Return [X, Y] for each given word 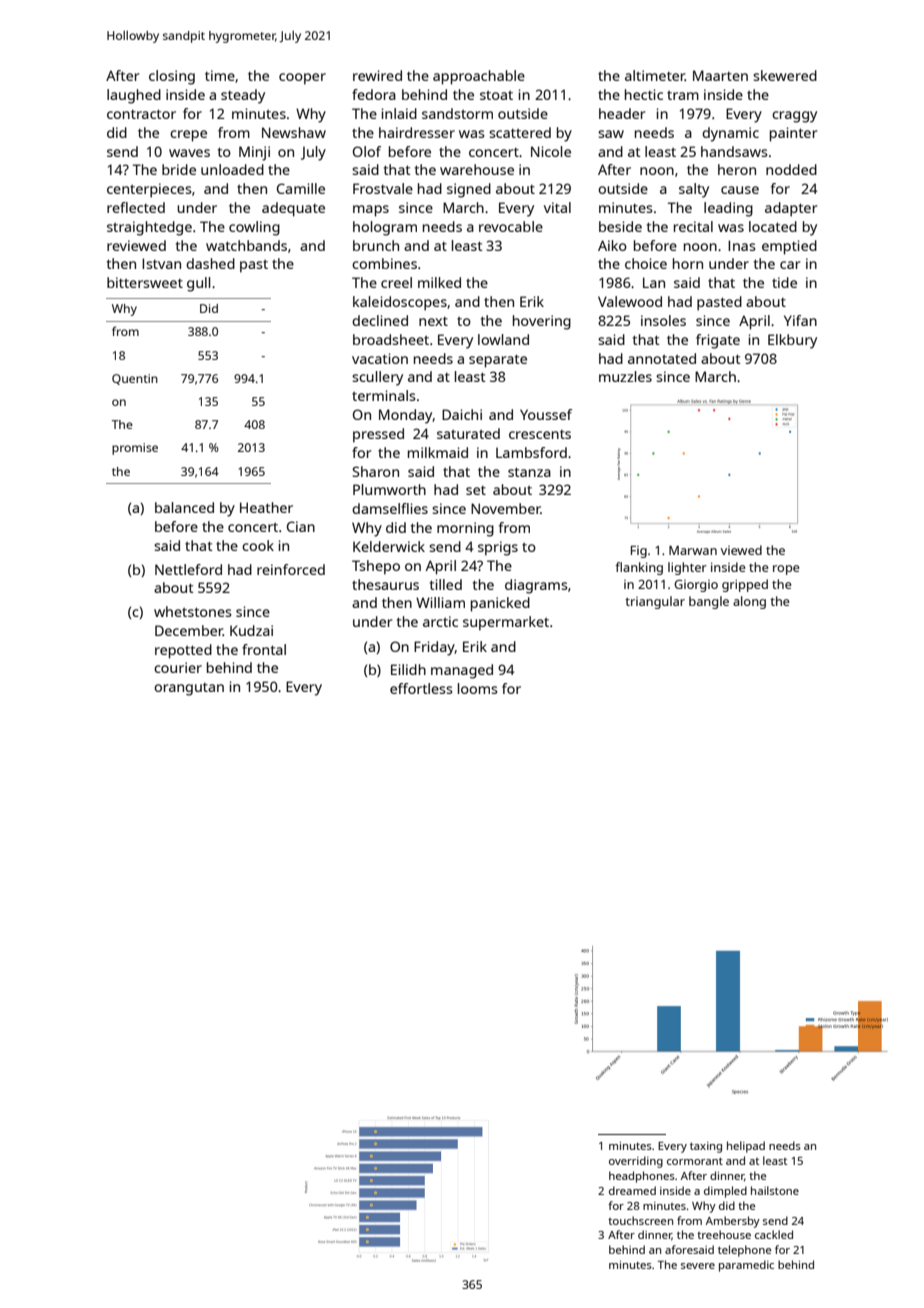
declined [380, 320]
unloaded [232, 169]
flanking [639, 568]
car [790, 265]
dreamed [632, 1190]
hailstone [775, 1190]
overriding [636, 1162]
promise [135, 449]
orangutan [189, 689]
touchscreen [640, 1220]
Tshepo [376, 567]
